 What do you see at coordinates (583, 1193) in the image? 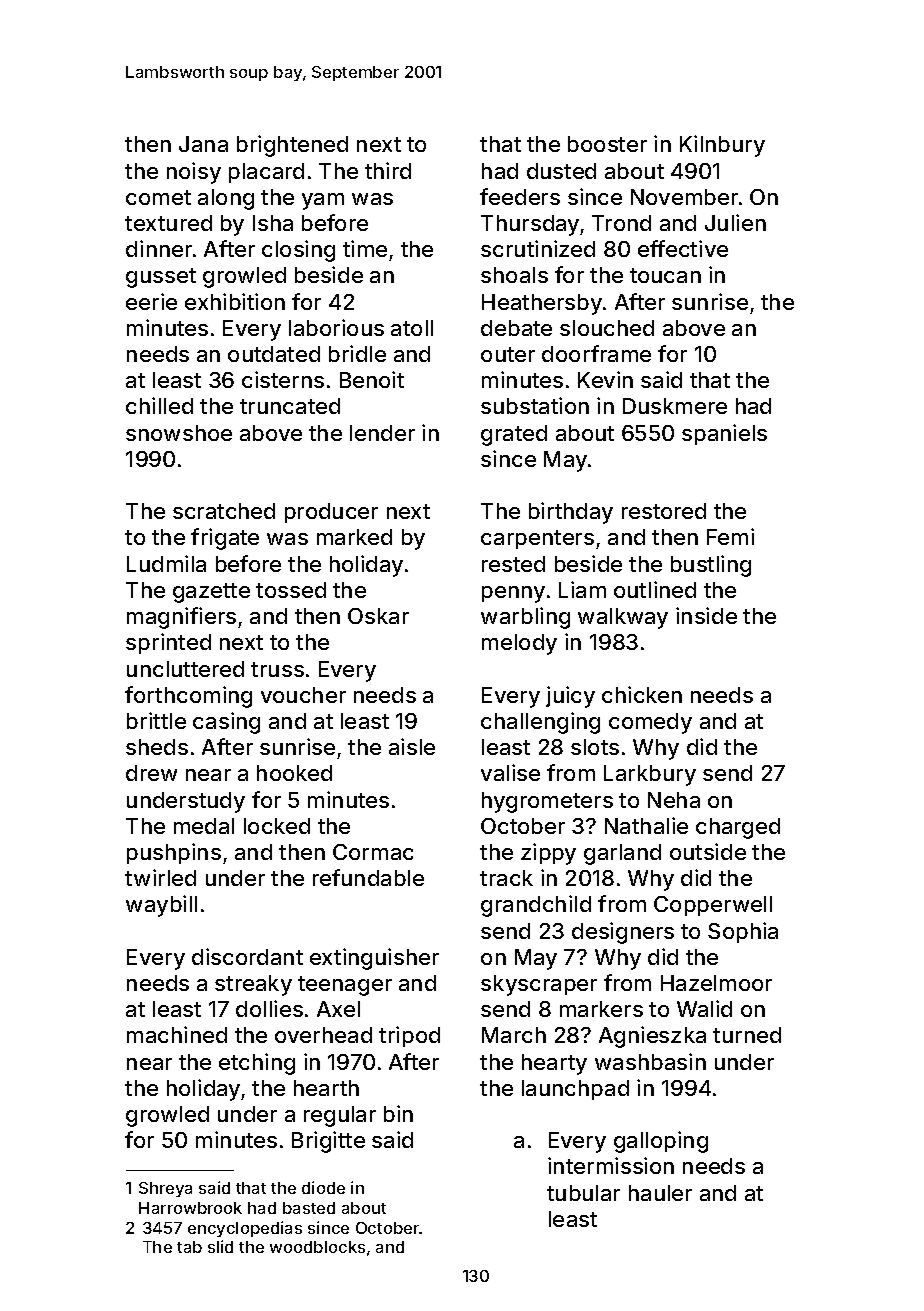
I see `tubular` at bounding box center [583, 1193].
